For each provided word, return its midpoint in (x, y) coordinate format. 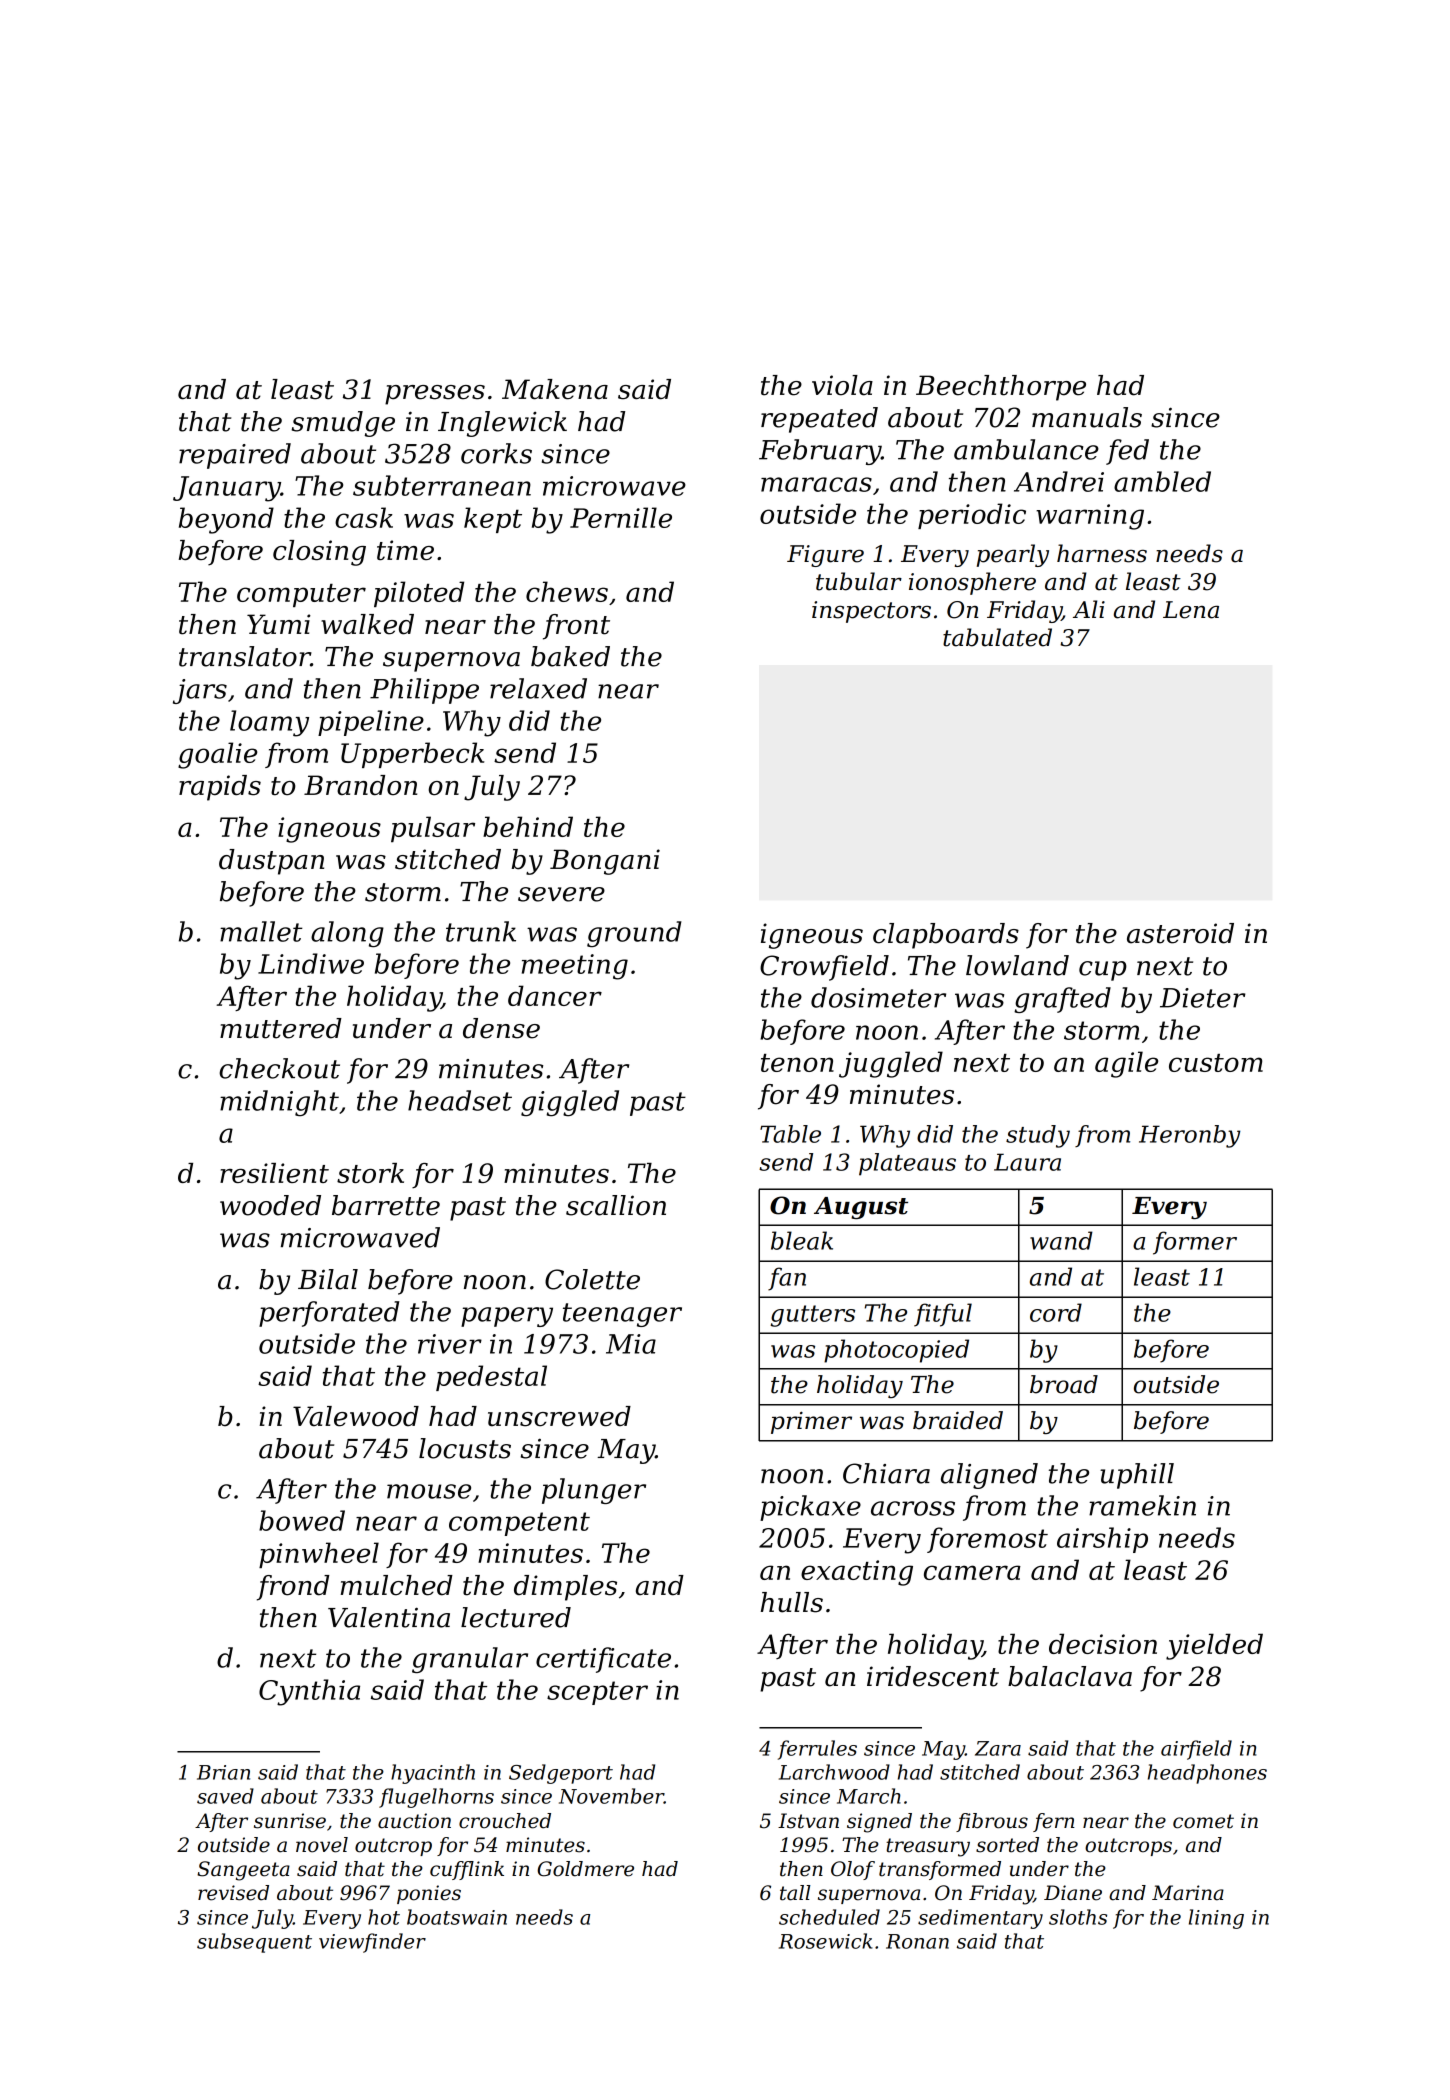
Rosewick (826, 1941)
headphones (1207, 1774)
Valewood (356, 1416)
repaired (235, 456)
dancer (555, 995)
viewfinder (372, 1943)
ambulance (1026, 449)
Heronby (1189, 1136)
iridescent (933, 1676)
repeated (819, 420)
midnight (279, 1103)
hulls (792, 1602)
